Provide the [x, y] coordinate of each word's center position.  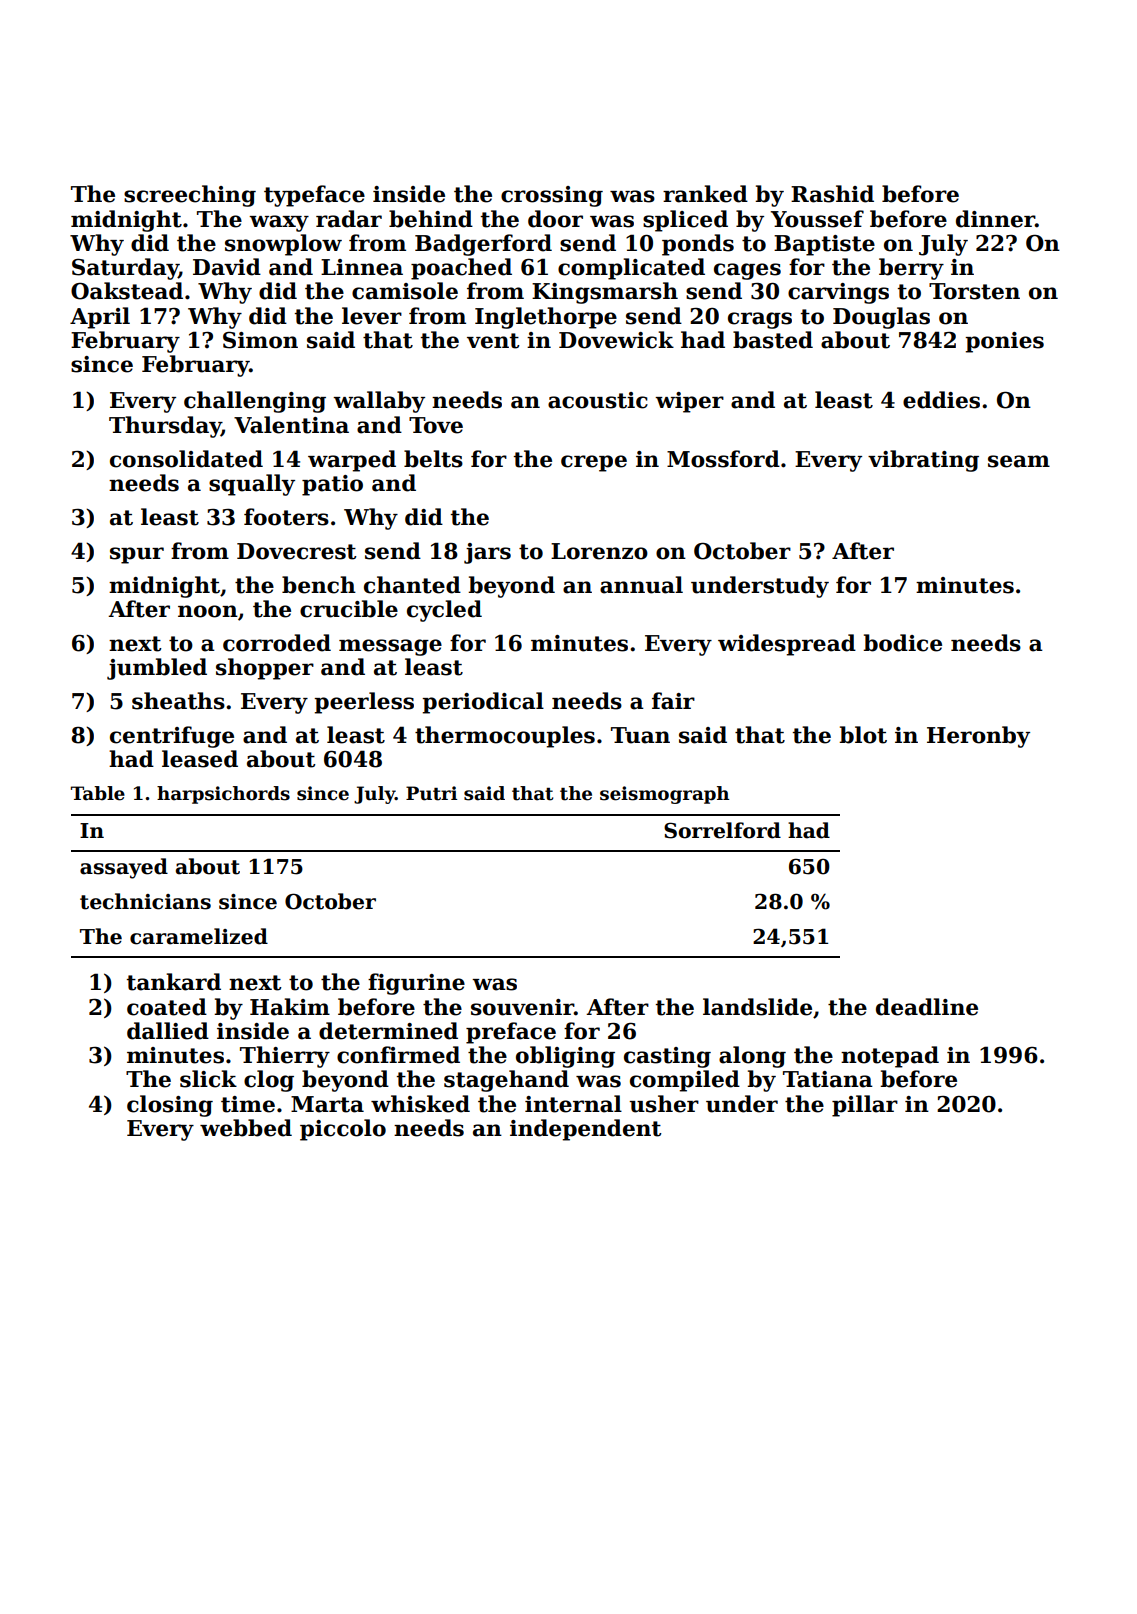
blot [863, 735]
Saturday [125, 269]
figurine [416, 984]
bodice [902, 643]
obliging [565, 1057]
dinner [995, 219]
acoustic [598, 400]
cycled [444, 611]
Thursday [165, 427]
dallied [168, 1031]
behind [431, 219]
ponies [1004, 342]
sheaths [178, 701]
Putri [431, 793]
